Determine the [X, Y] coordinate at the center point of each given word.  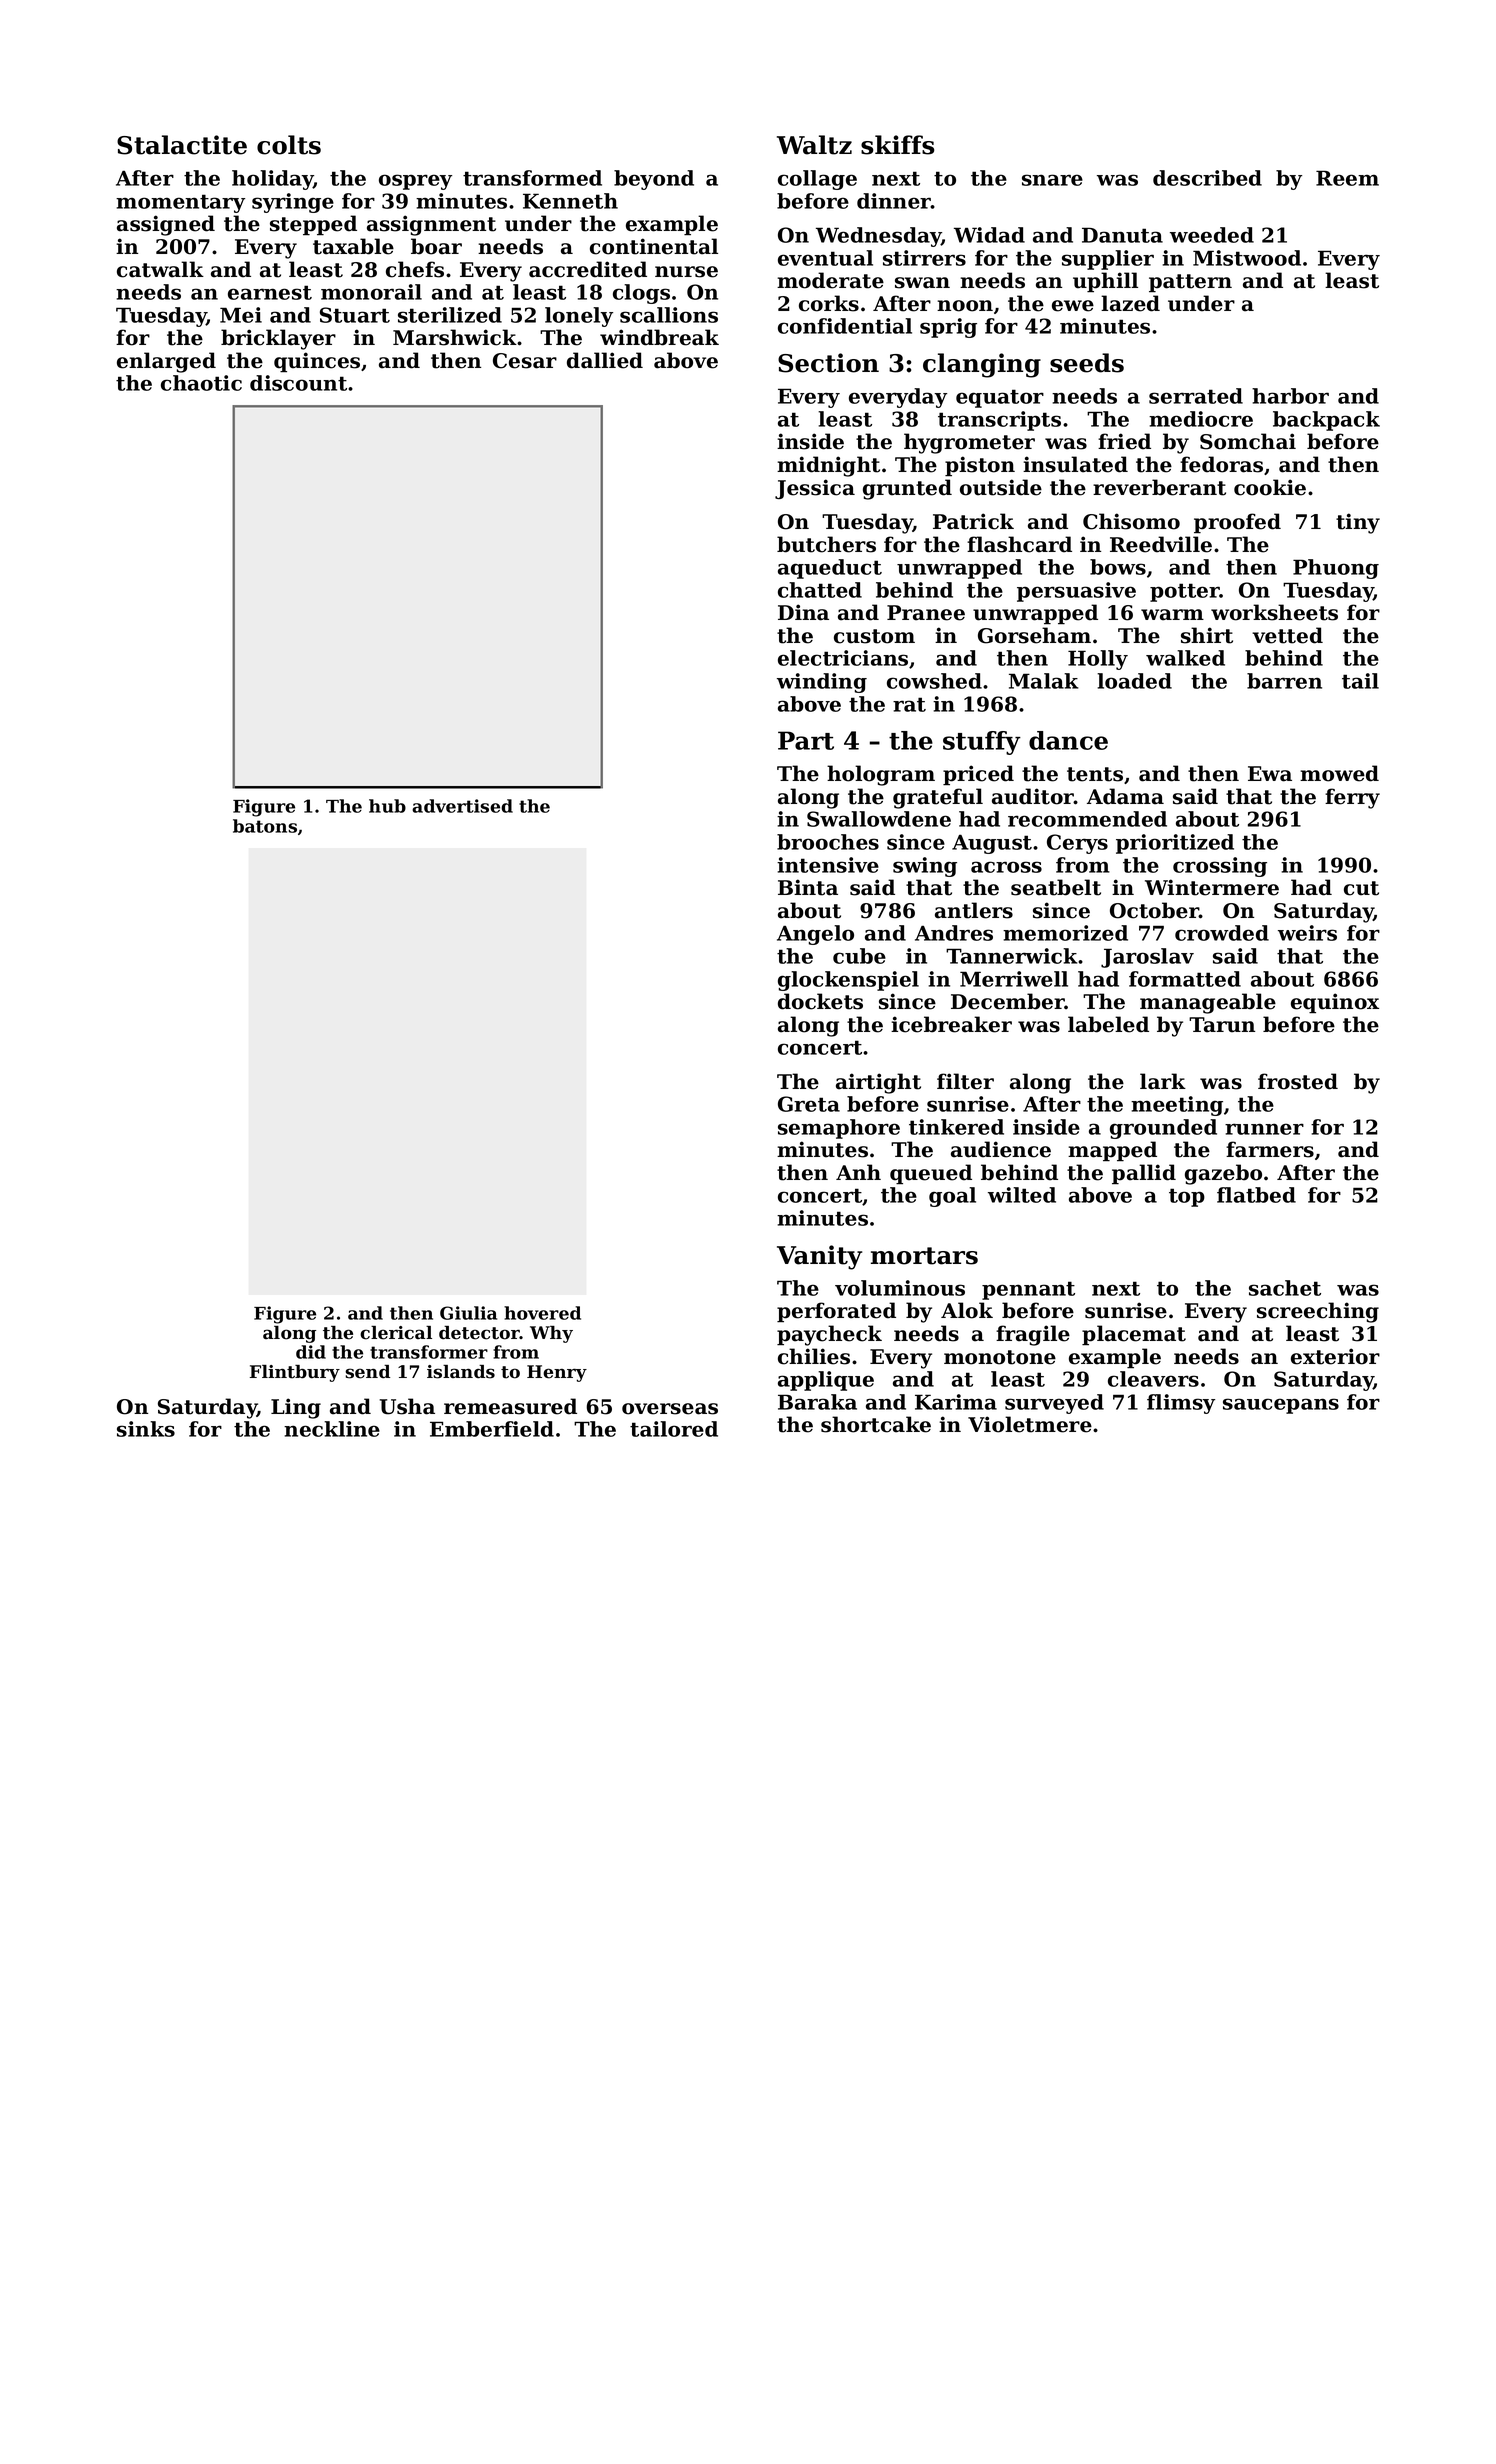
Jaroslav [1147, 958]
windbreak [659, 337]
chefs [415, 269]
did [311, 1352]
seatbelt [1056, 887]
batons [265, 826]
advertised [462, 806]
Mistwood [1247, 258]
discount [298, 383]
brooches [828, 842]
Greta [809, 1104]
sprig [948, 328]
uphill [1105, 282]
